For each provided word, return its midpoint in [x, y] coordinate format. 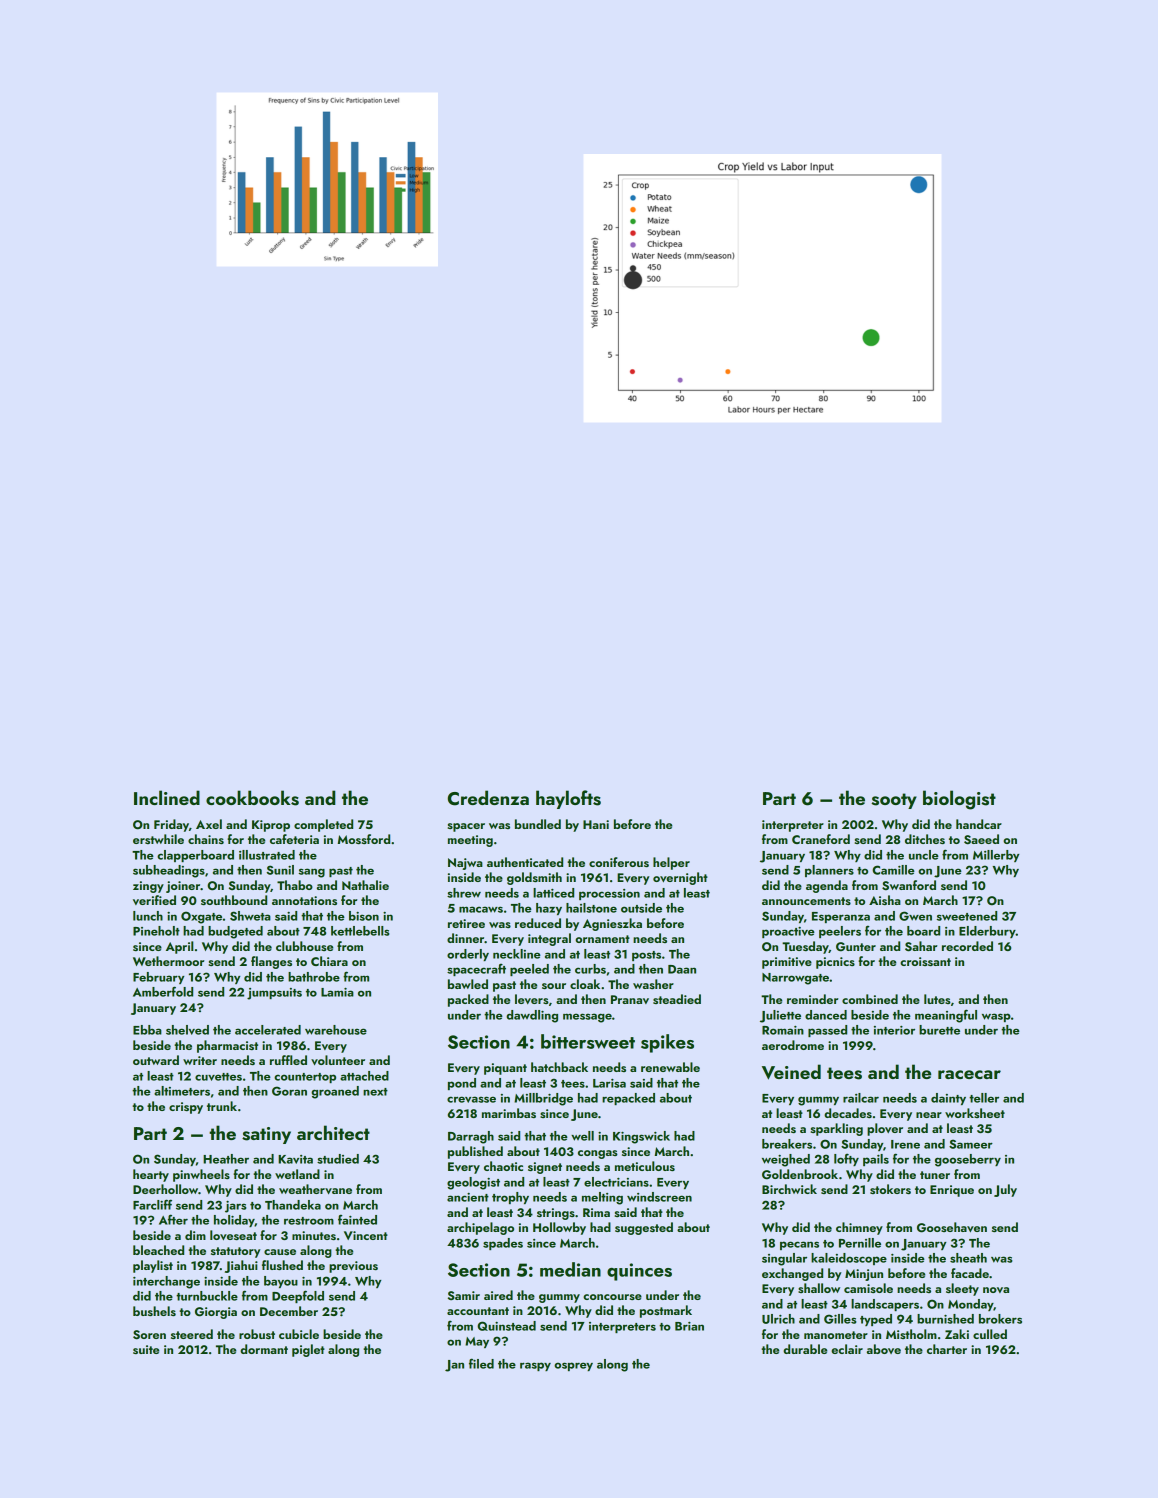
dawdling [532, 1016]
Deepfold [298, 1296]
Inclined [167, 797]
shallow [819, 1288]
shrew [464, 893]
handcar [979, 824]
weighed [786, 1160]
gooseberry [968, 1160]
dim [195, 1235]
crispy [186, 1108]
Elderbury [987, 932]
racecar [969, 1074]
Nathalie [365, 885]
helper [671, 863]
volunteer [338, 1060]
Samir [464, 1296]
